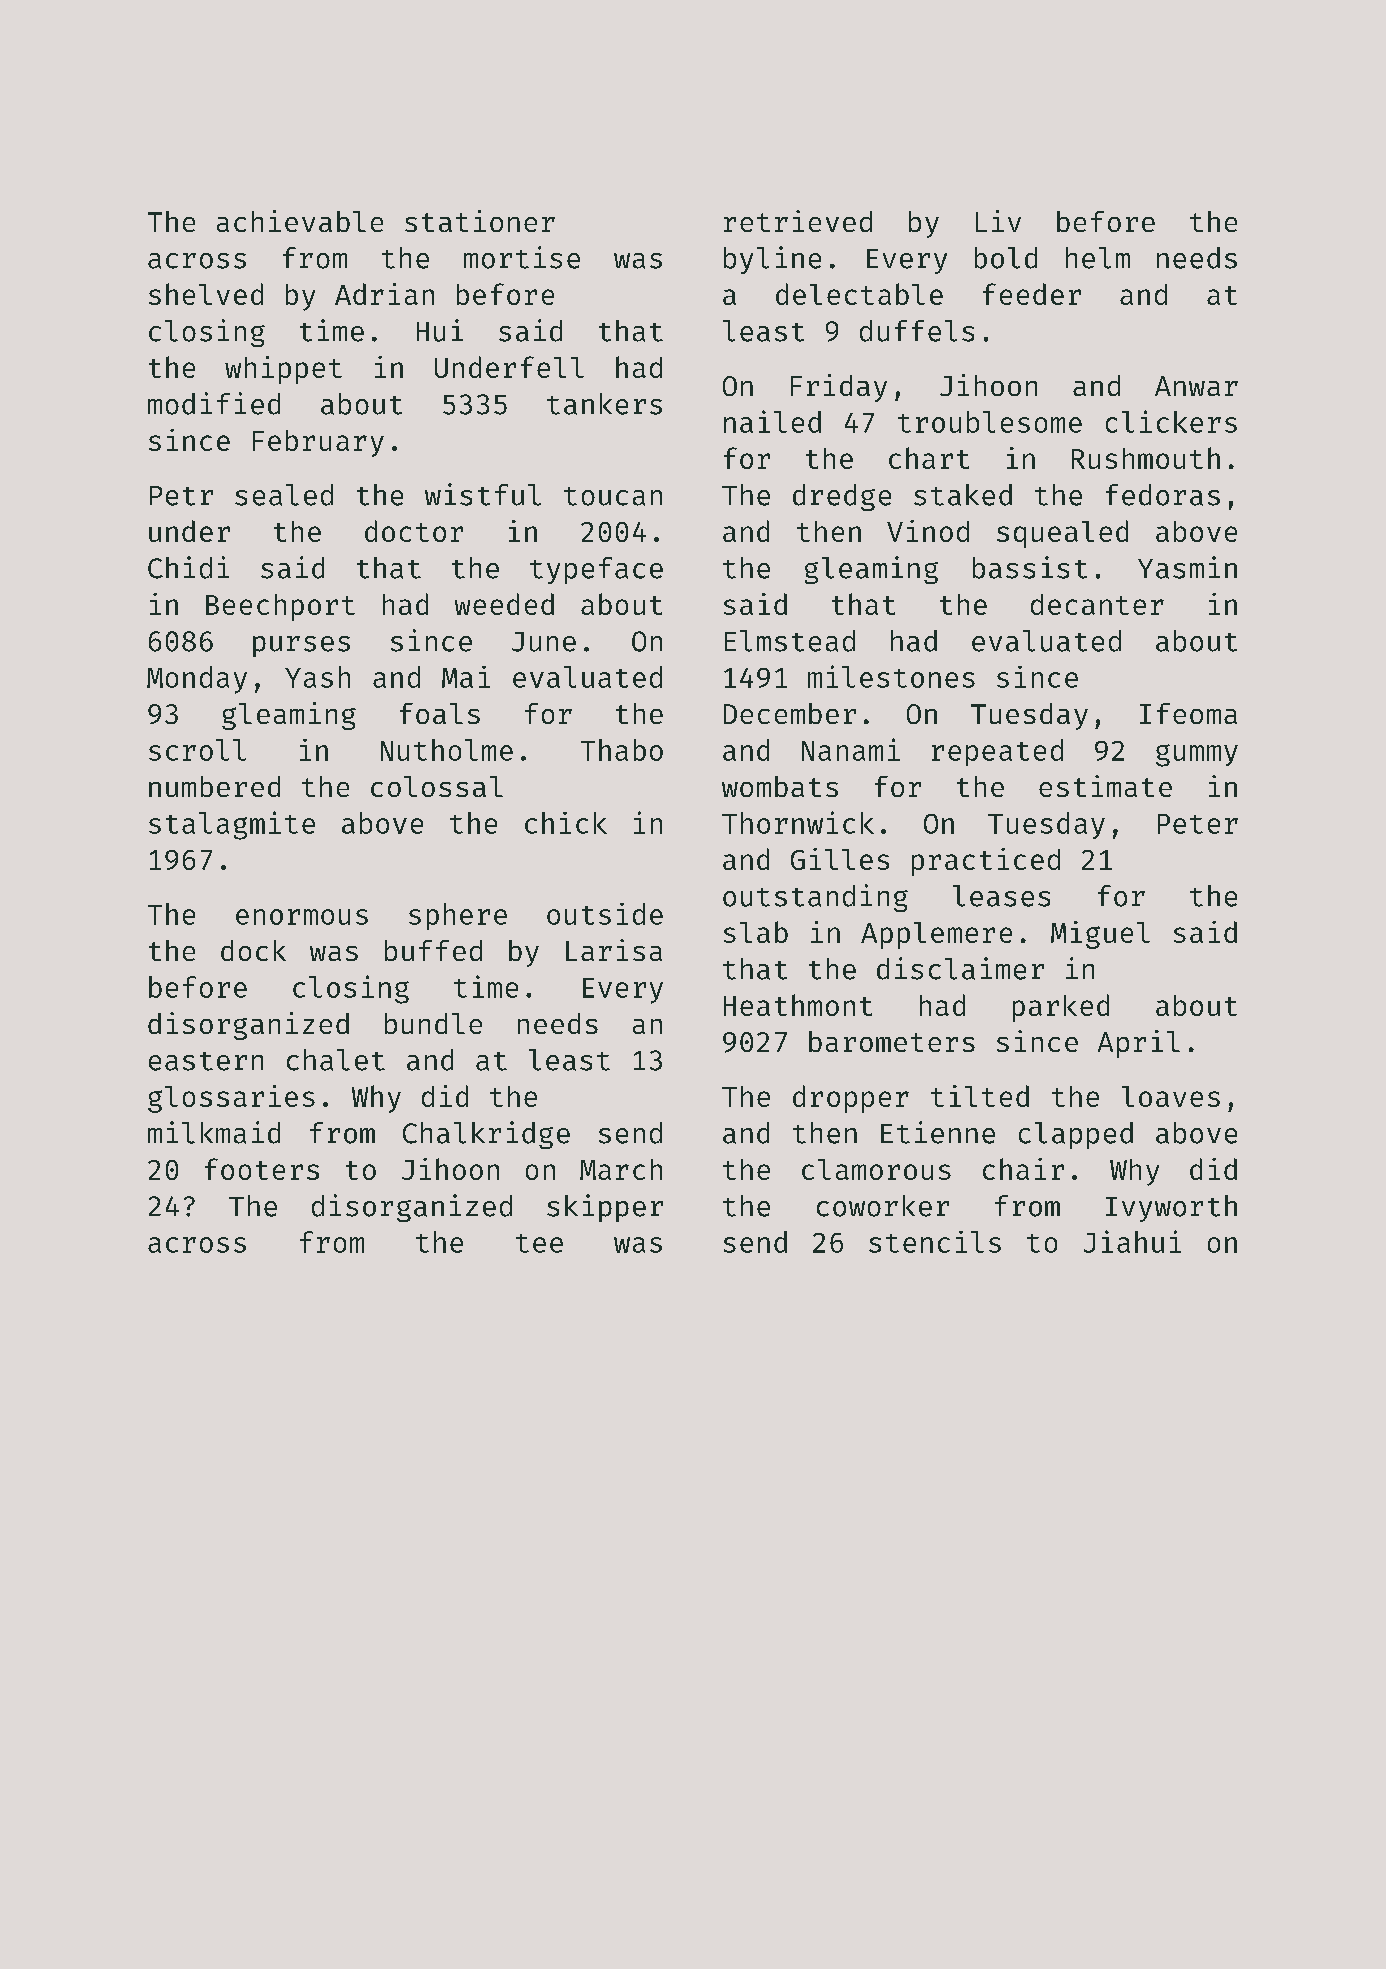 This image has height=1969, width=1386. I want to click on footers, so click(262, 1169).
